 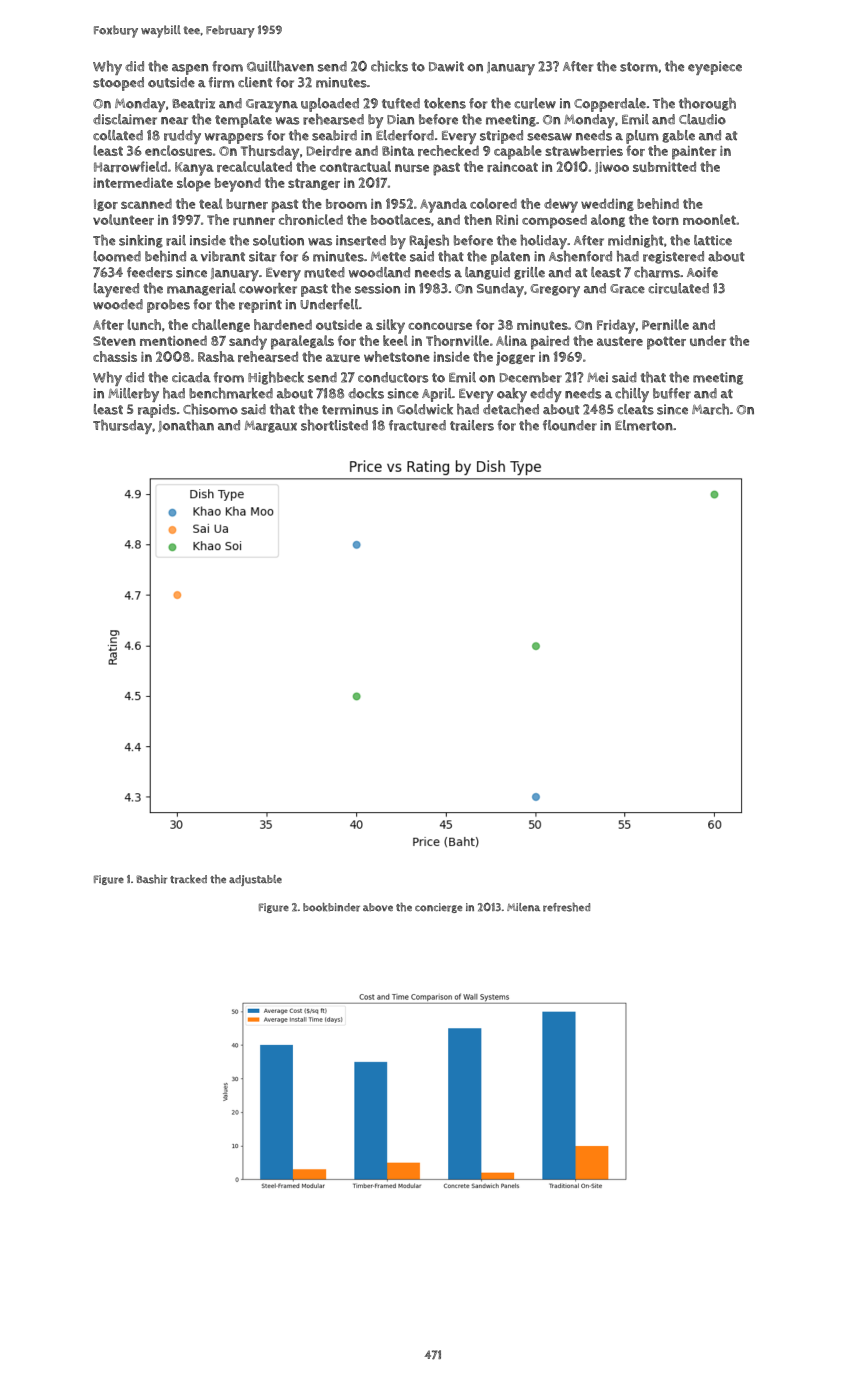 What do you see at coordinates (254, 221) in the screenshot?
I see `runner` at bounding box center [254, 221].
